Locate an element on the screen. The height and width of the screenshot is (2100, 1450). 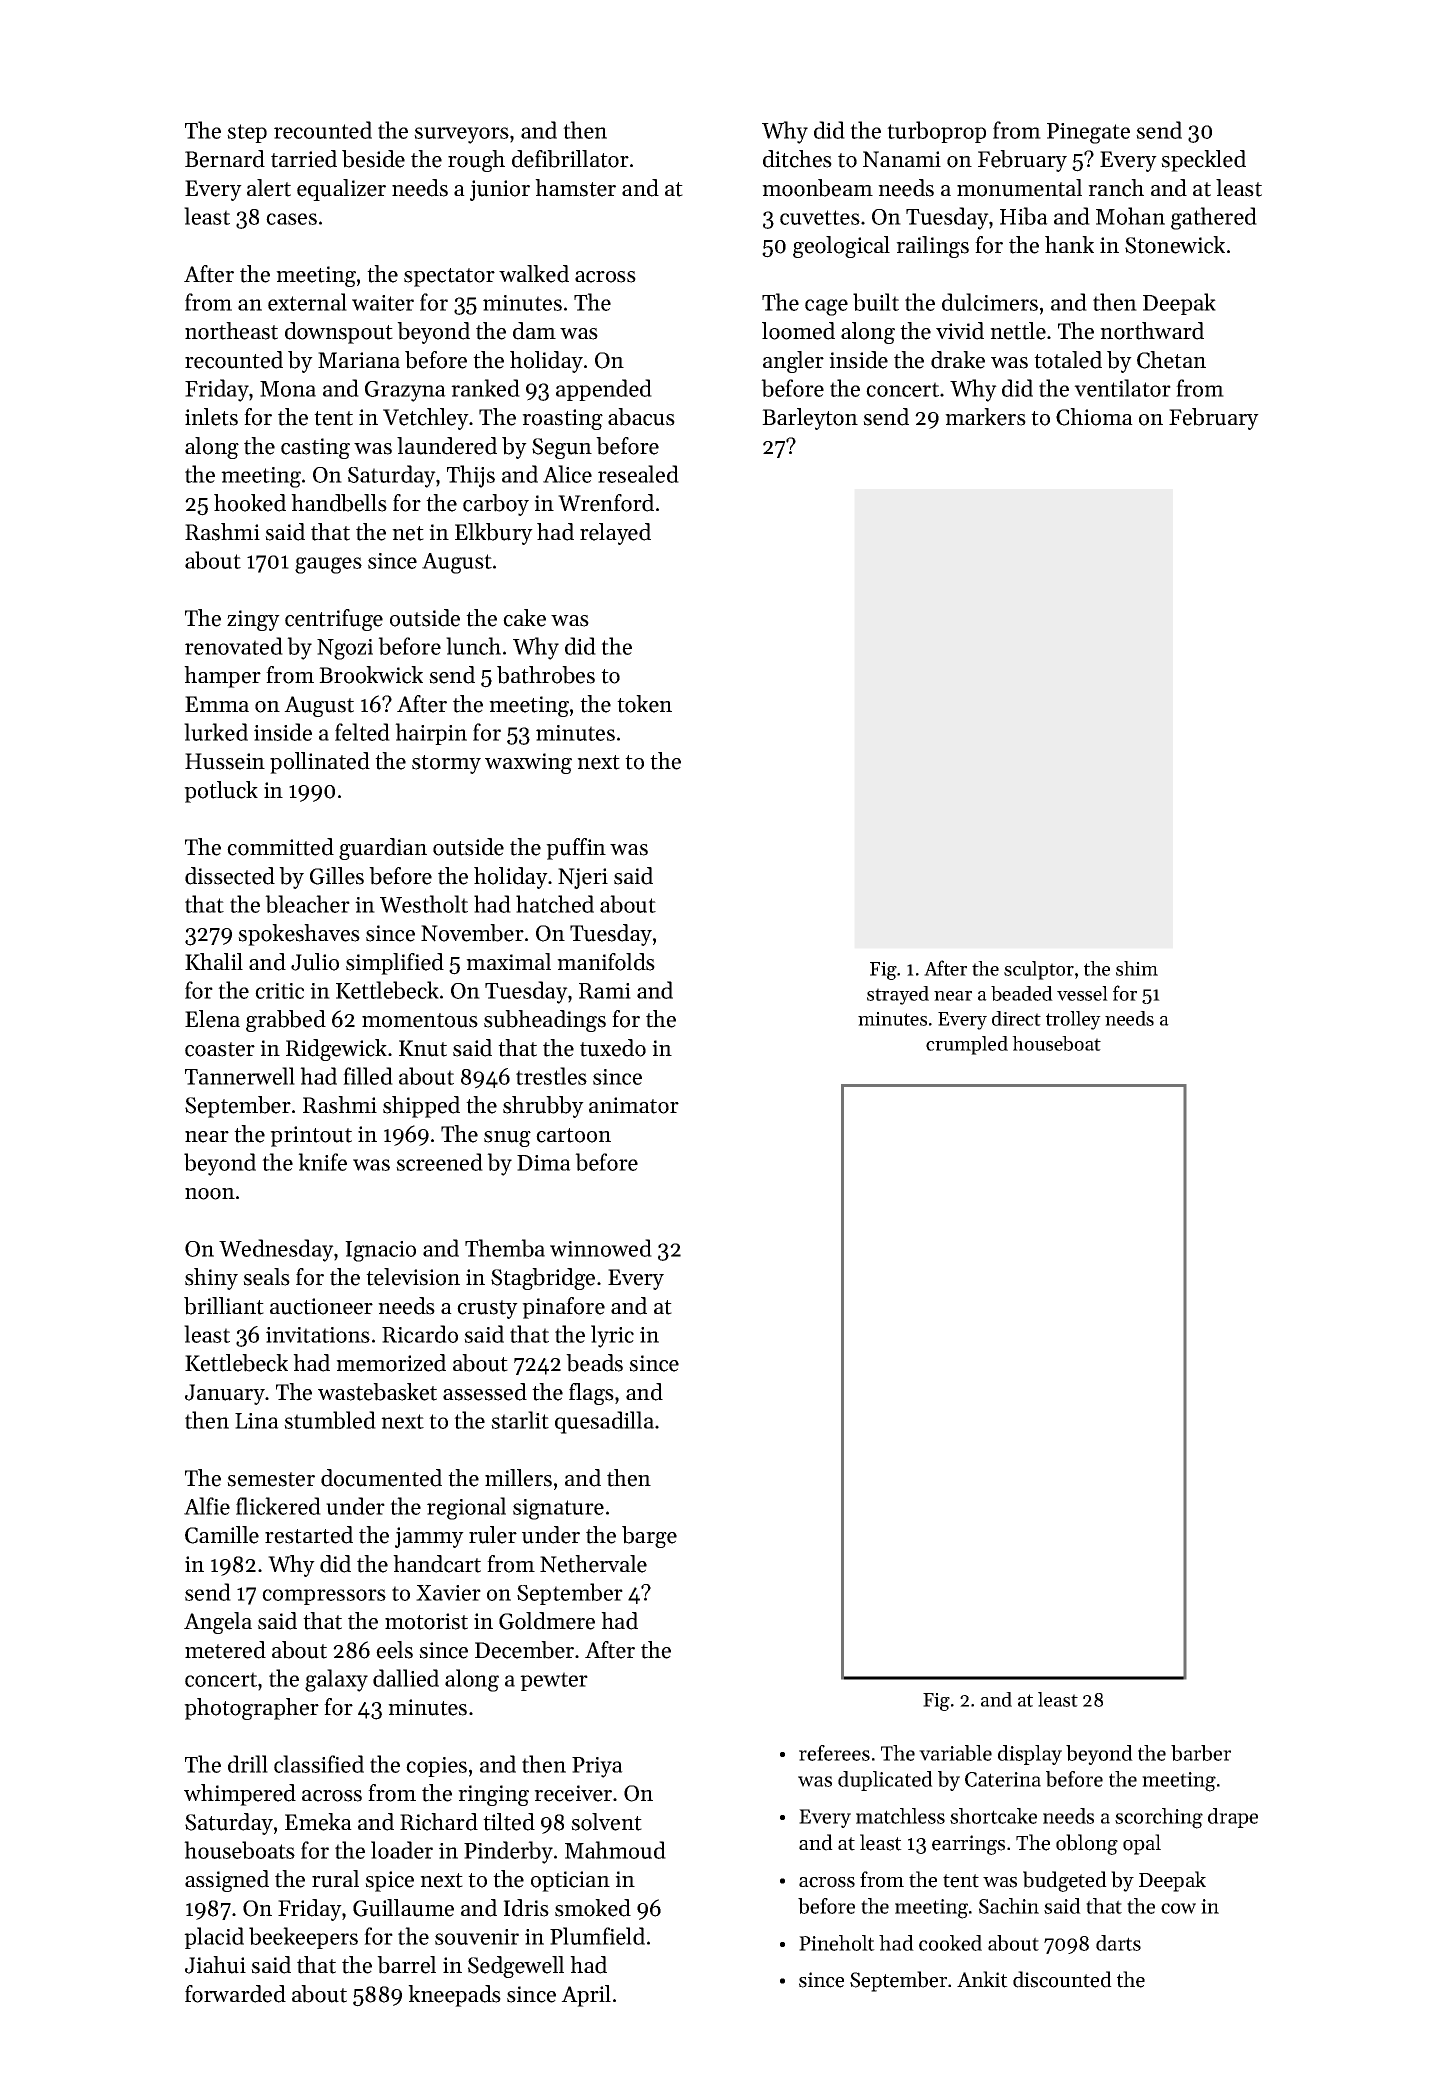
barber is located at coordinates (1201, 1753).
